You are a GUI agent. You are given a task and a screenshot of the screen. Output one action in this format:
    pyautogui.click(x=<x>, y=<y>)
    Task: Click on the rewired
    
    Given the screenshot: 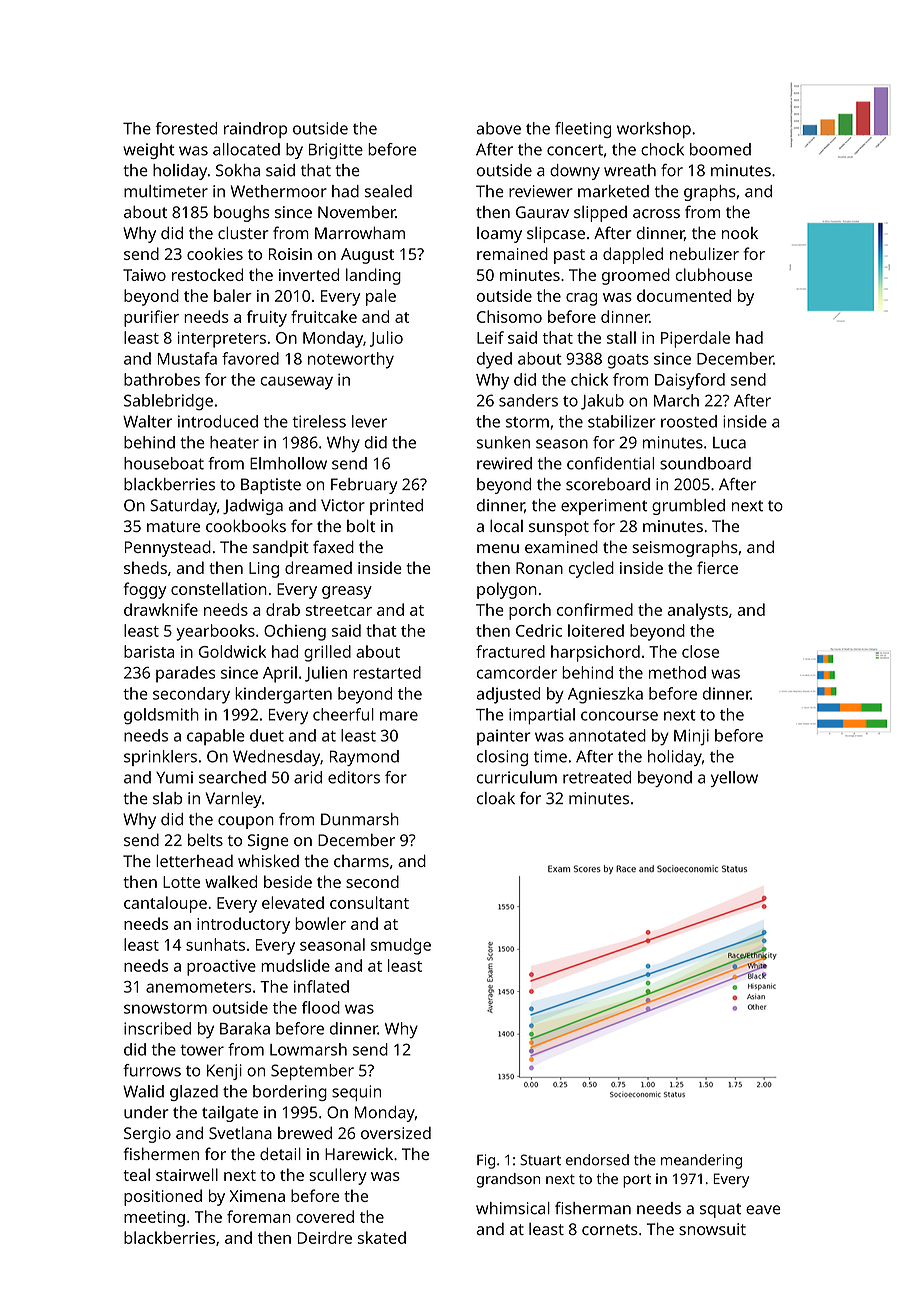 What is the action you would take?
    pyautogui.click(x=504, y=463)
